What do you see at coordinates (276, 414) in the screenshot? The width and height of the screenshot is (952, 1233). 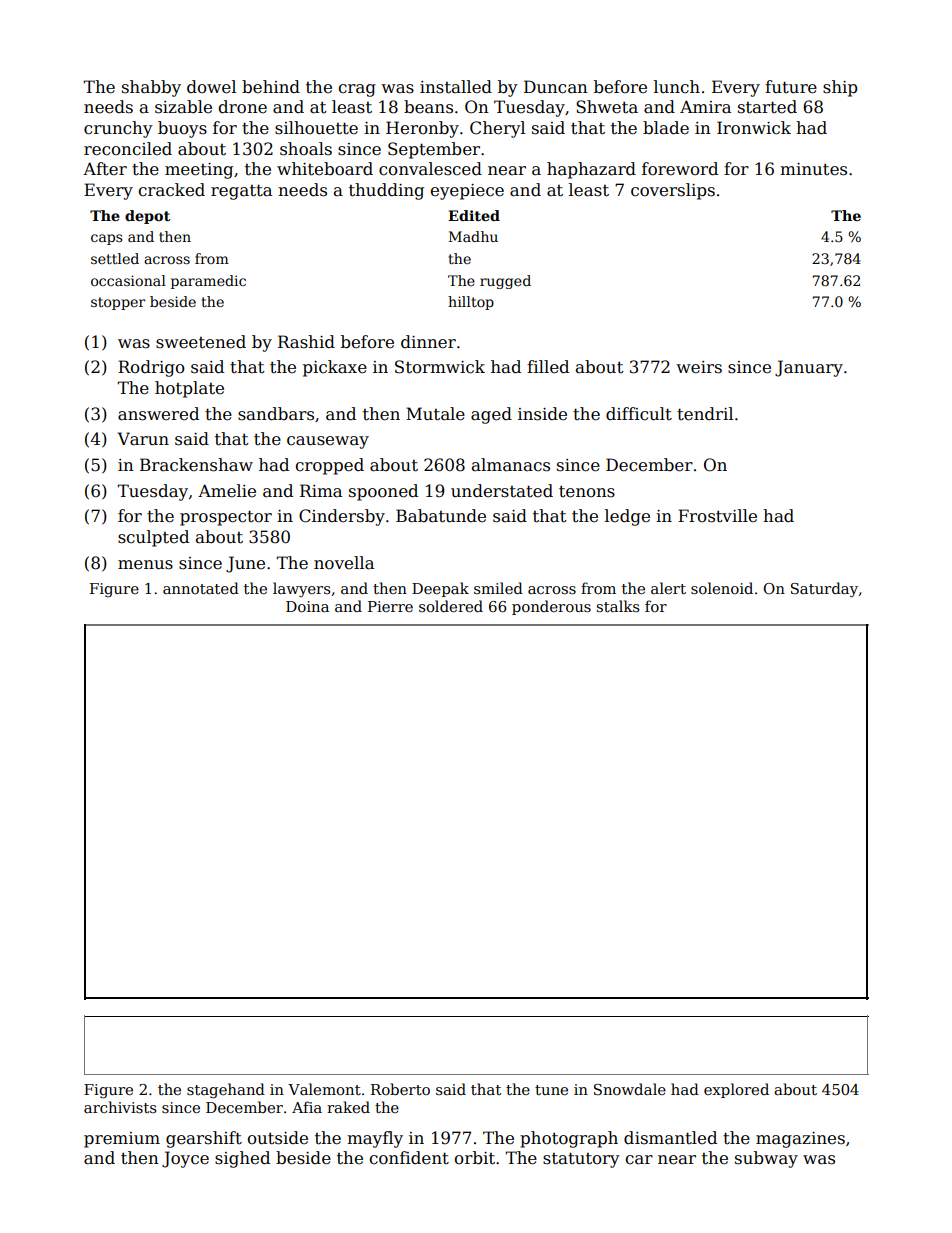 I see `sandbars` at bounding box center [276, 414].
